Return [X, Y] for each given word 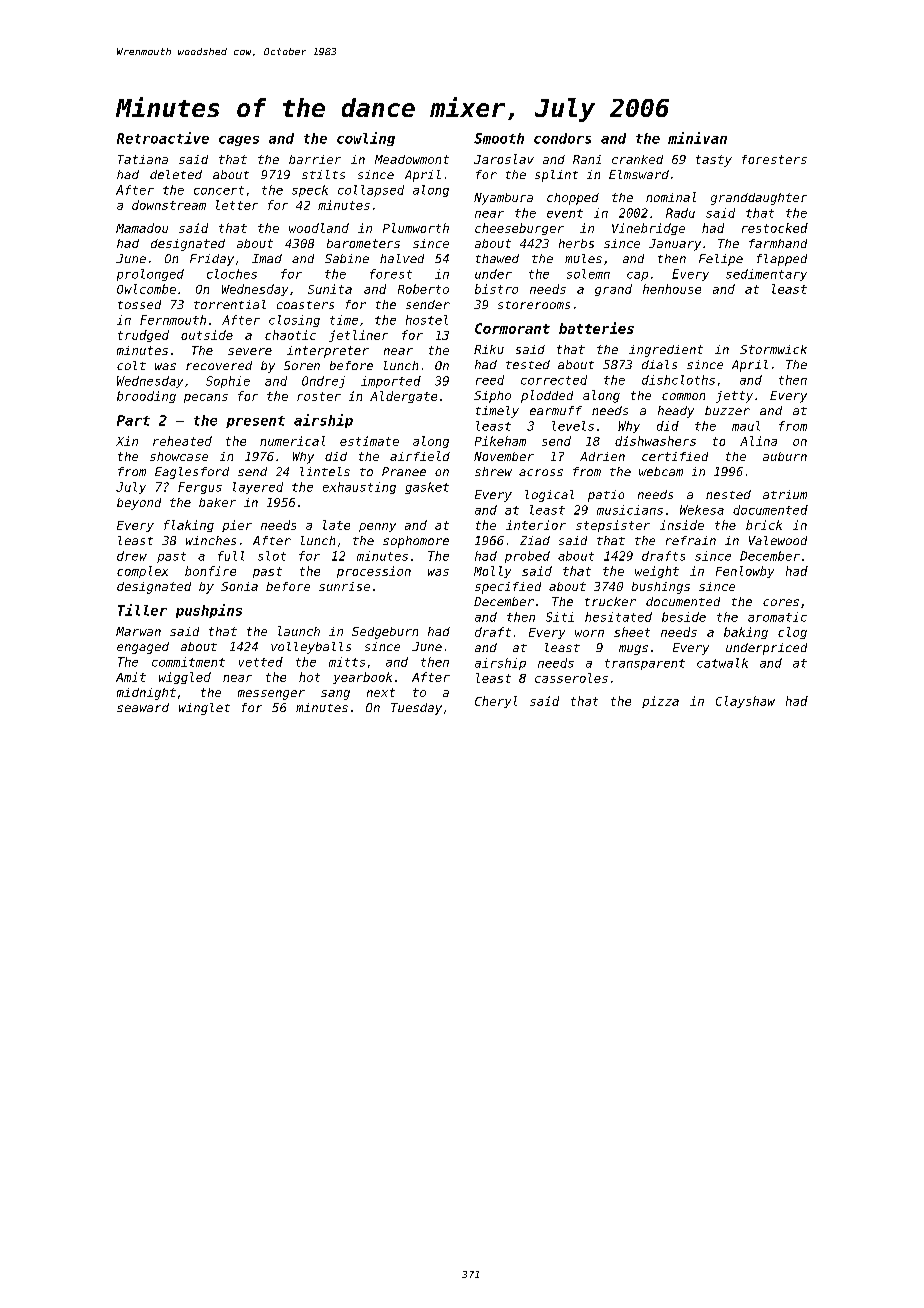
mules [583, 258]
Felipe [721, 260]
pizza [660, 702]
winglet [204, 709]
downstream [169, 205]
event [565, 213]
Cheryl [496, 702]
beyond [139, 504]
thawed [497, 258]
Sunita [330, 289]
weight [657, 572]
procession [374, 572]
